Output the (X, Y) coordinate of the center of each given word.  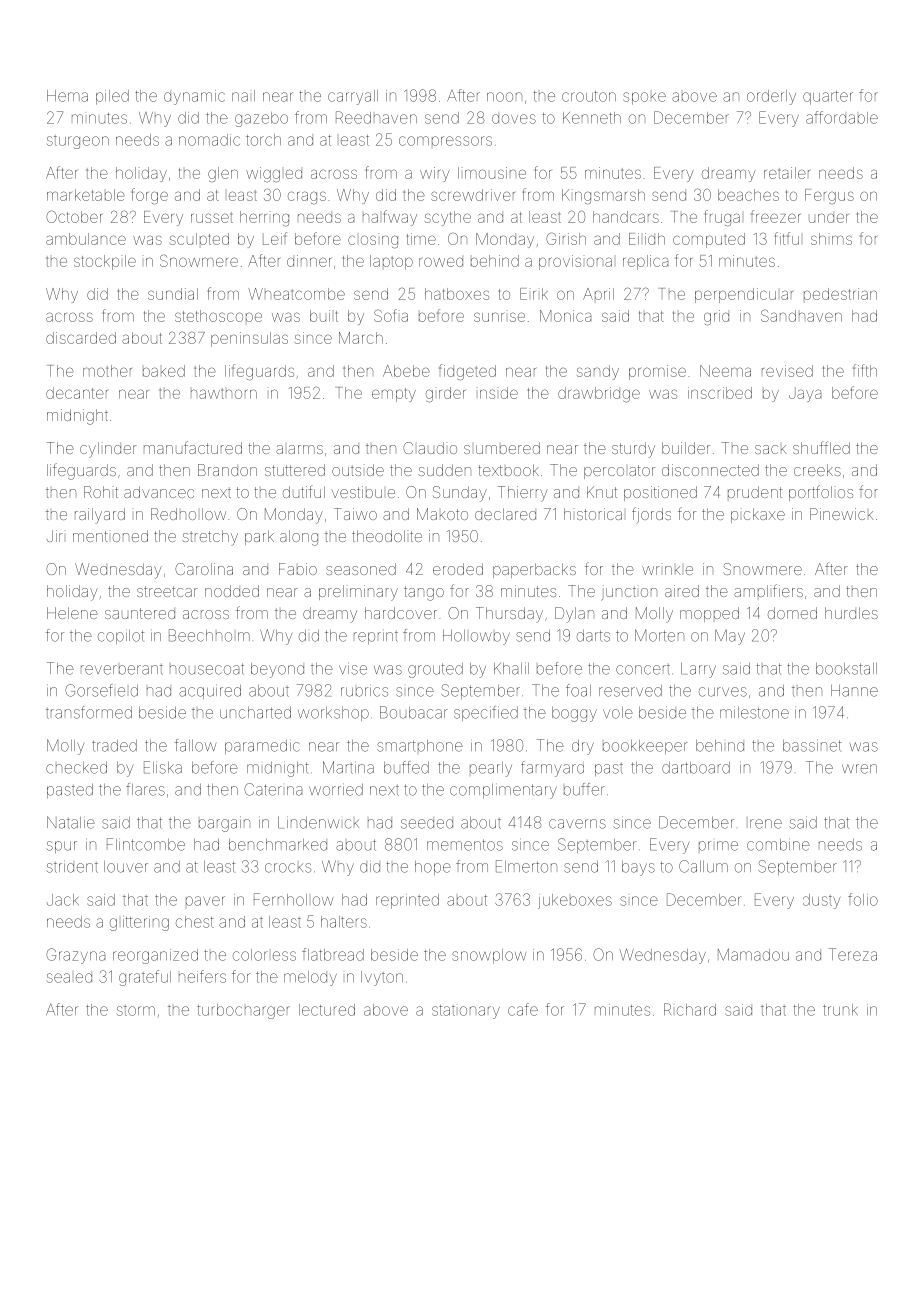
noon (504, 97)
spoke (644, 98)
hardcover (401, 613)
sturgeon (78, 142)
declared (505, 514)
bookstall (846, 669)
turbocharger (243, 1011)
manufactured (193, 447)
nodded (232, 591)
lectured (327, 1010)
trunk (840, 1010)
